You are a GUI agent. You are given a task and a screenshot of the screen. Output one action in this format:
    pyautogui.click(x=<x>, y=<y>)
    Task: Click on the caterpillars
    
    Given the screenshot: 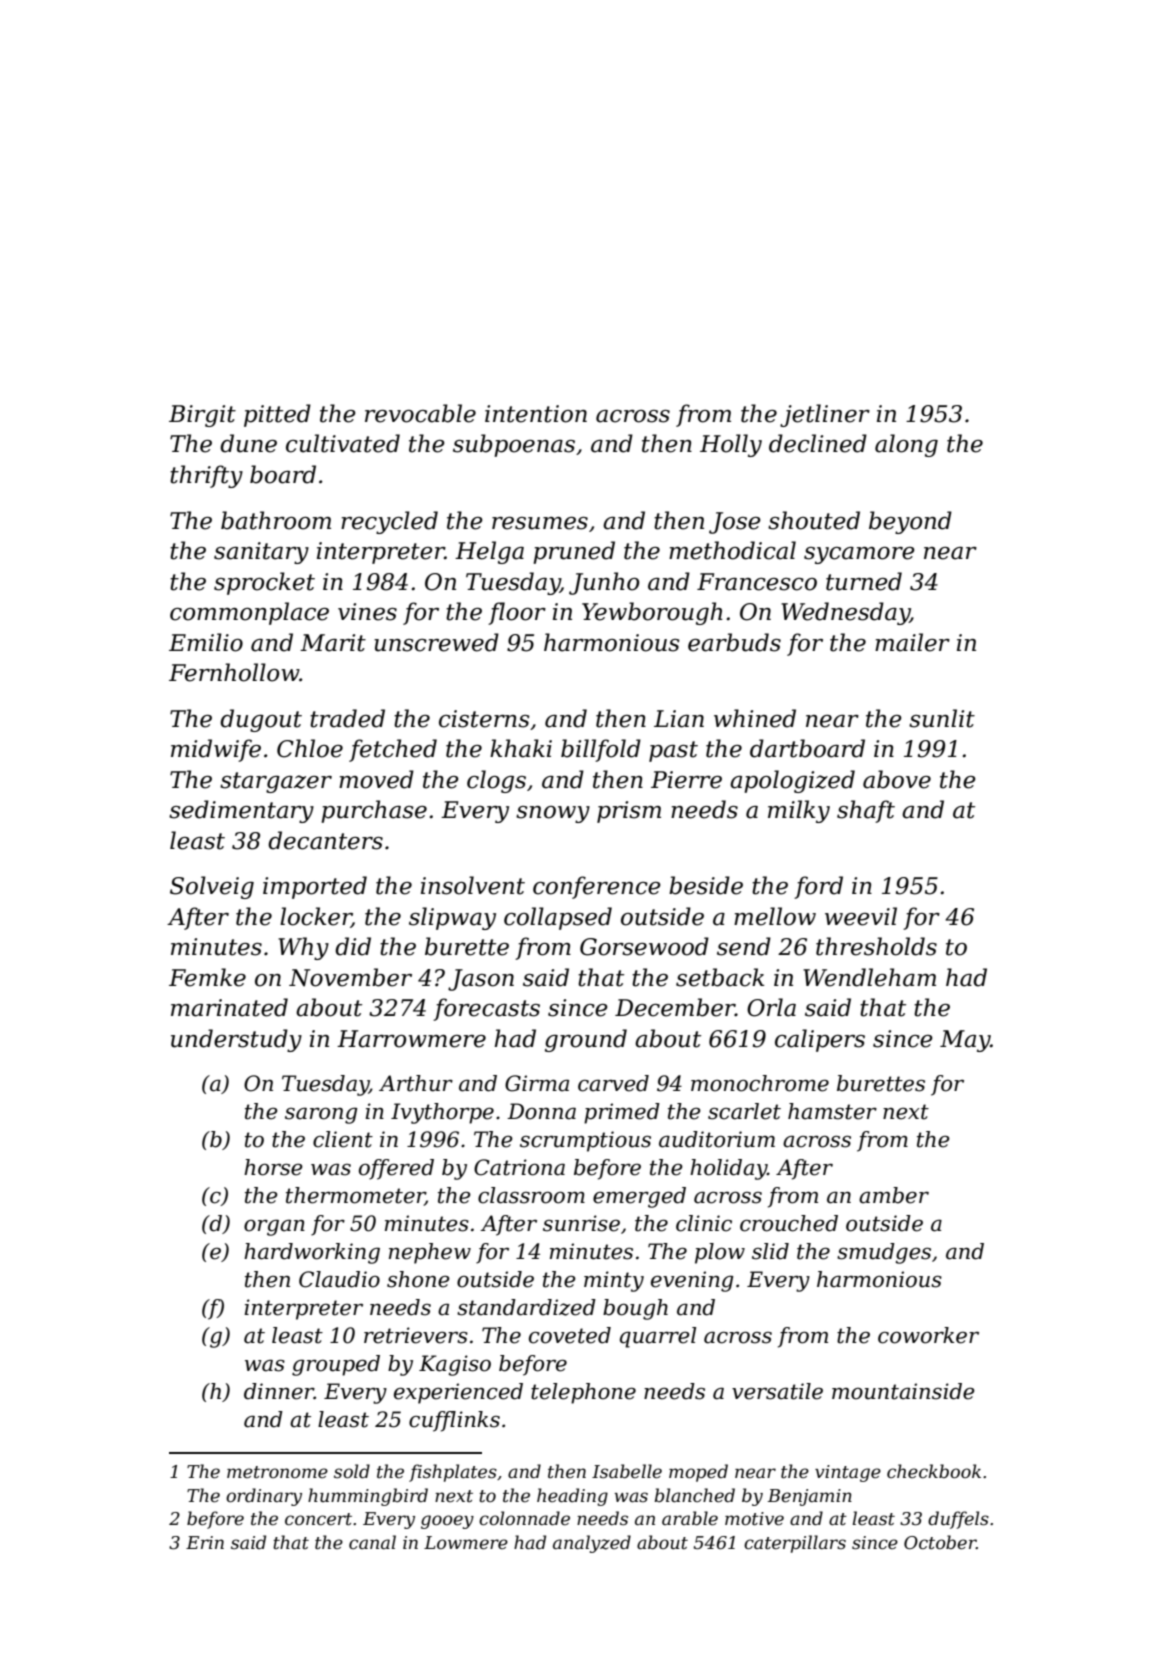 What is the action you would take?
    pyautogui.click(x=795, y=1544)
